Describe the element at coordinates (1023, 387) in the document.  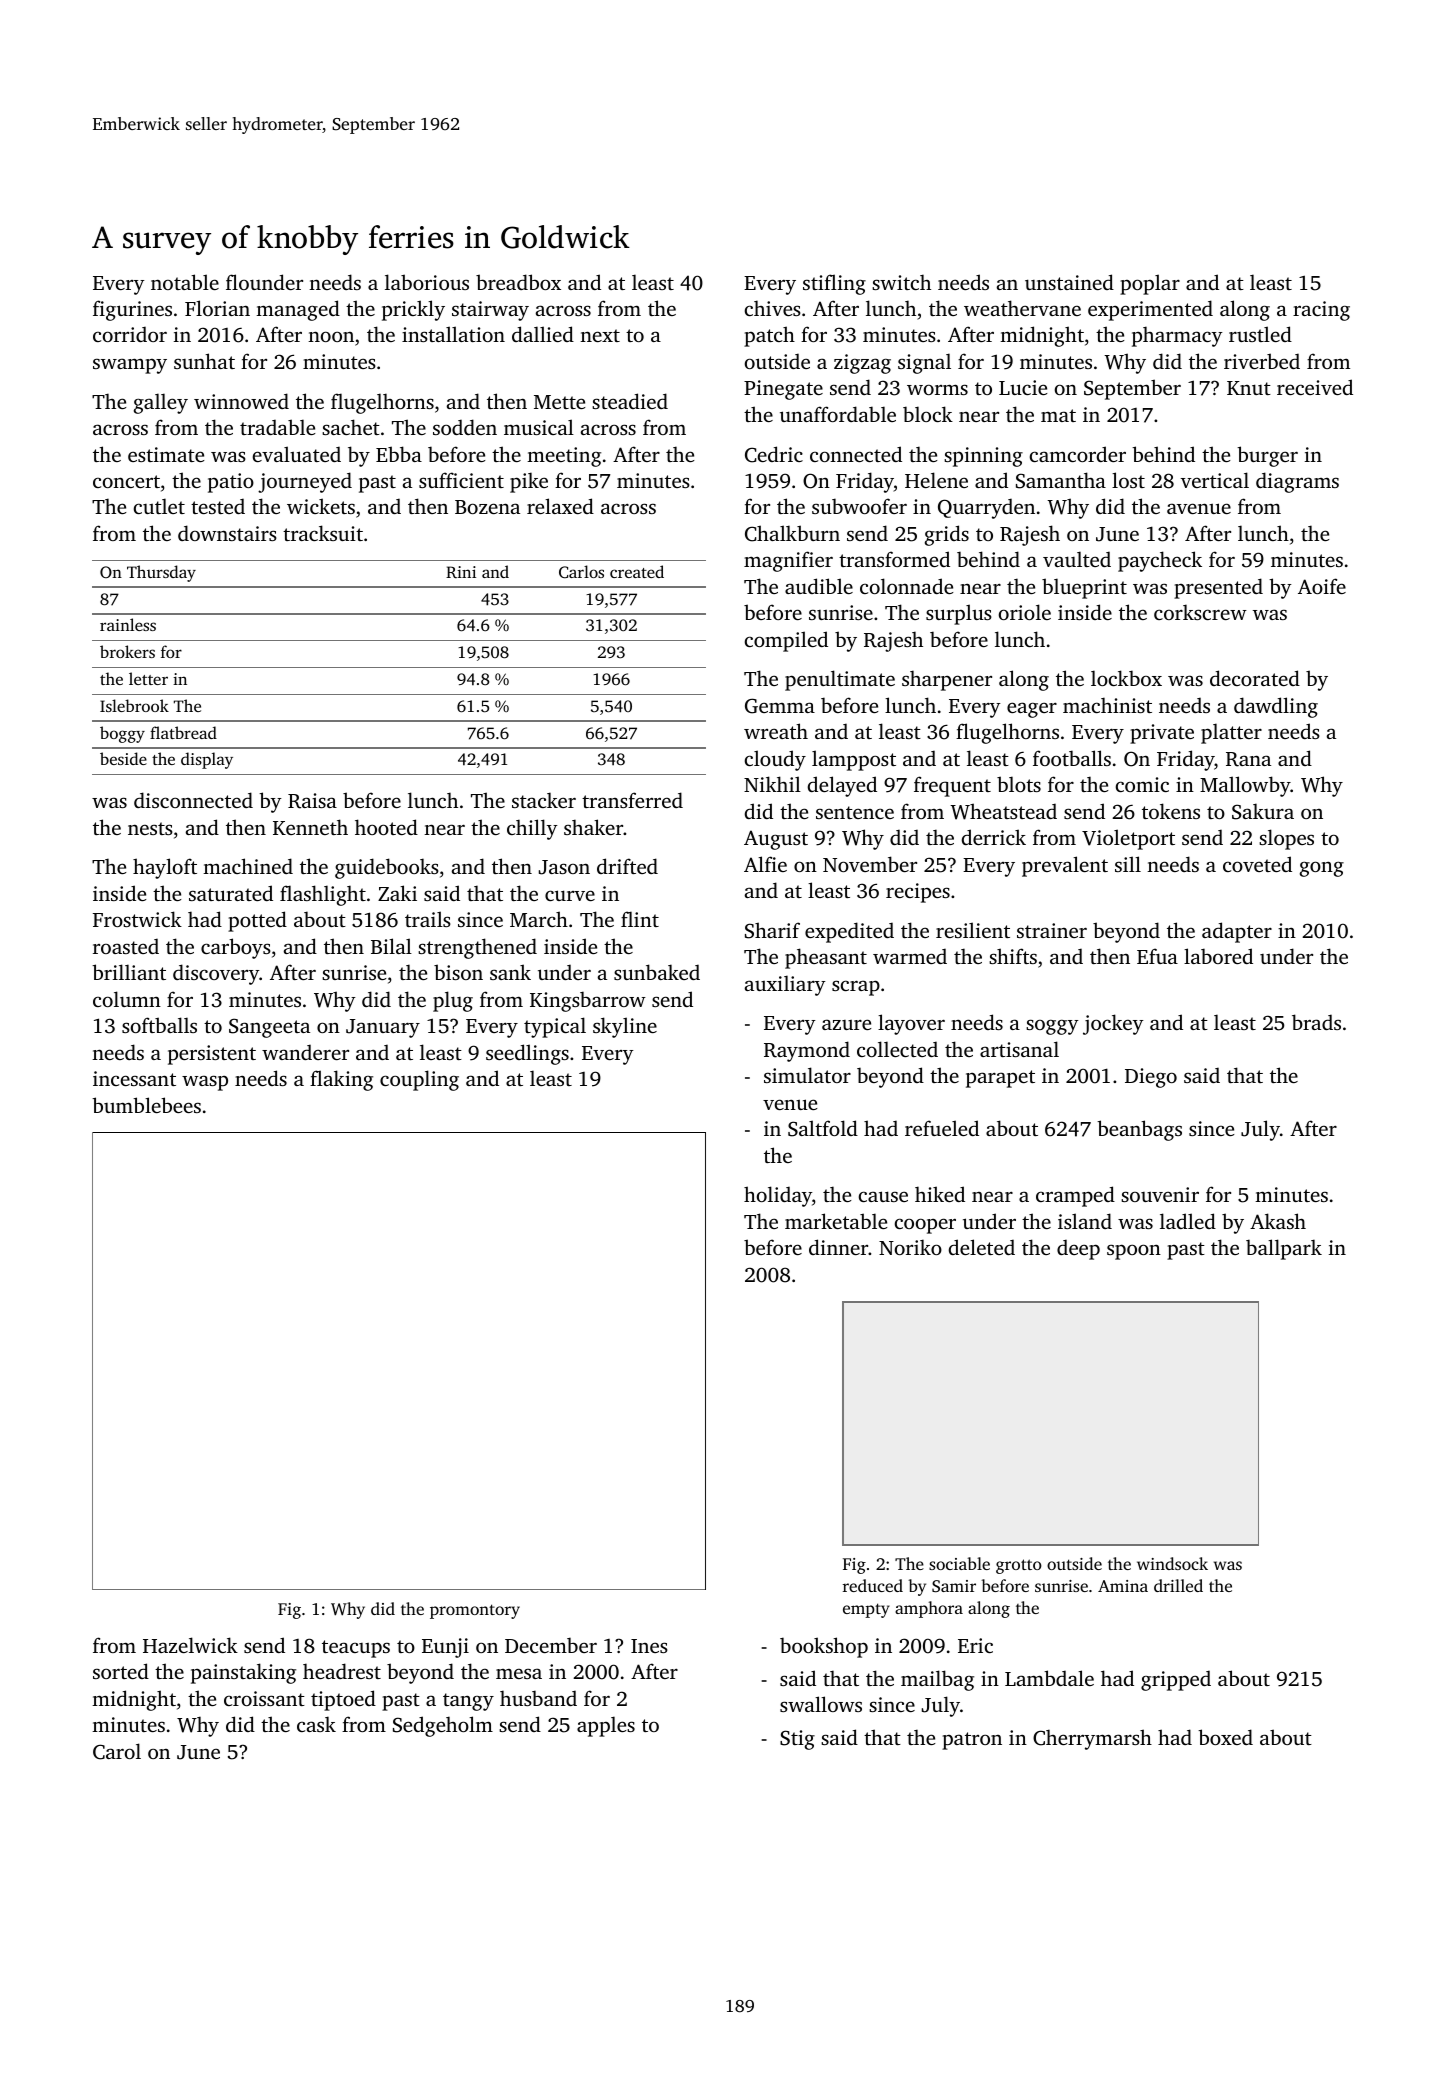
I see `Lucie` at that location.
